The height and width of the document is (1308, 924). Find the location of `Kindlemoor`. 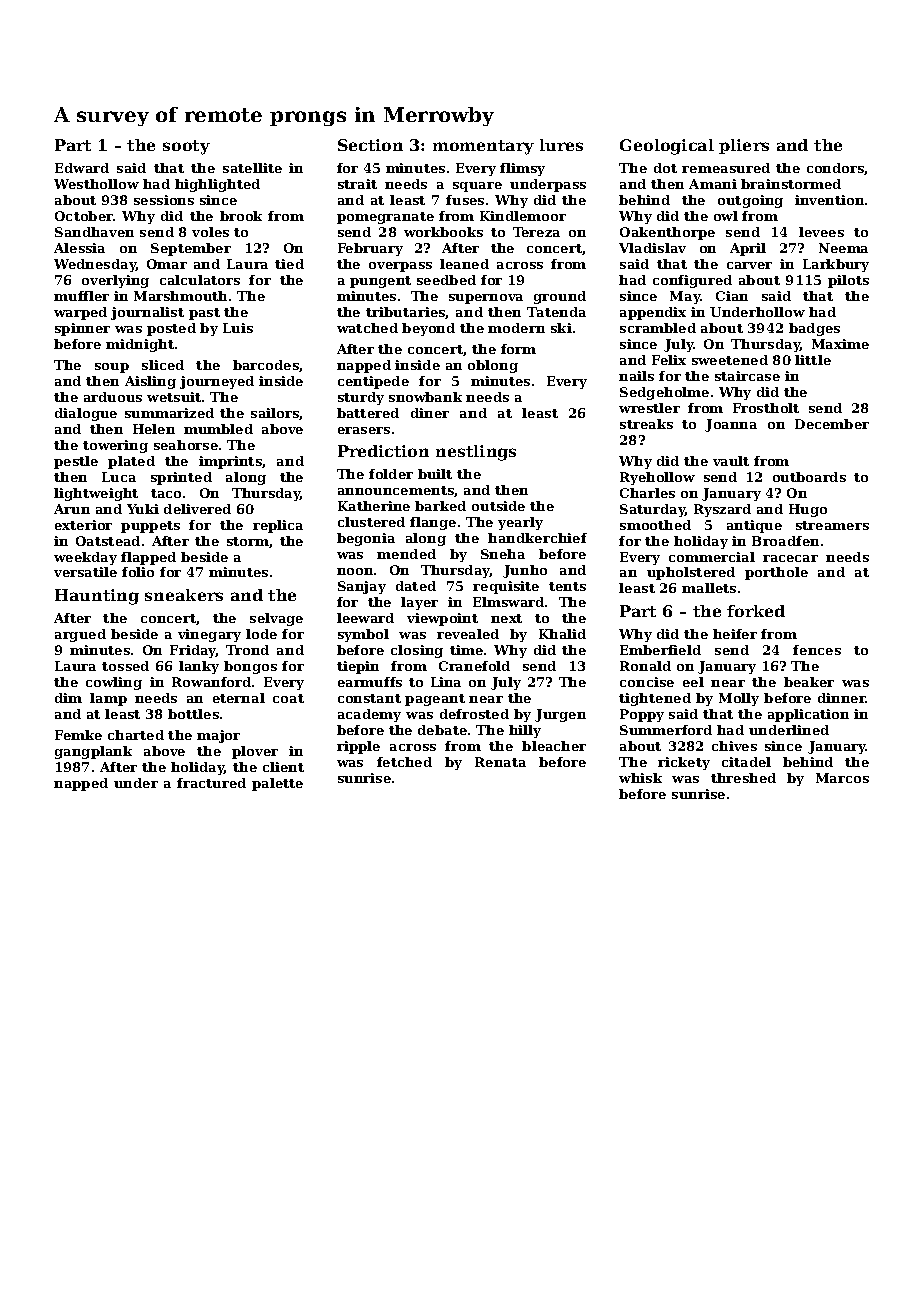

Kindlemoor is located at coordinates (523, 216).
